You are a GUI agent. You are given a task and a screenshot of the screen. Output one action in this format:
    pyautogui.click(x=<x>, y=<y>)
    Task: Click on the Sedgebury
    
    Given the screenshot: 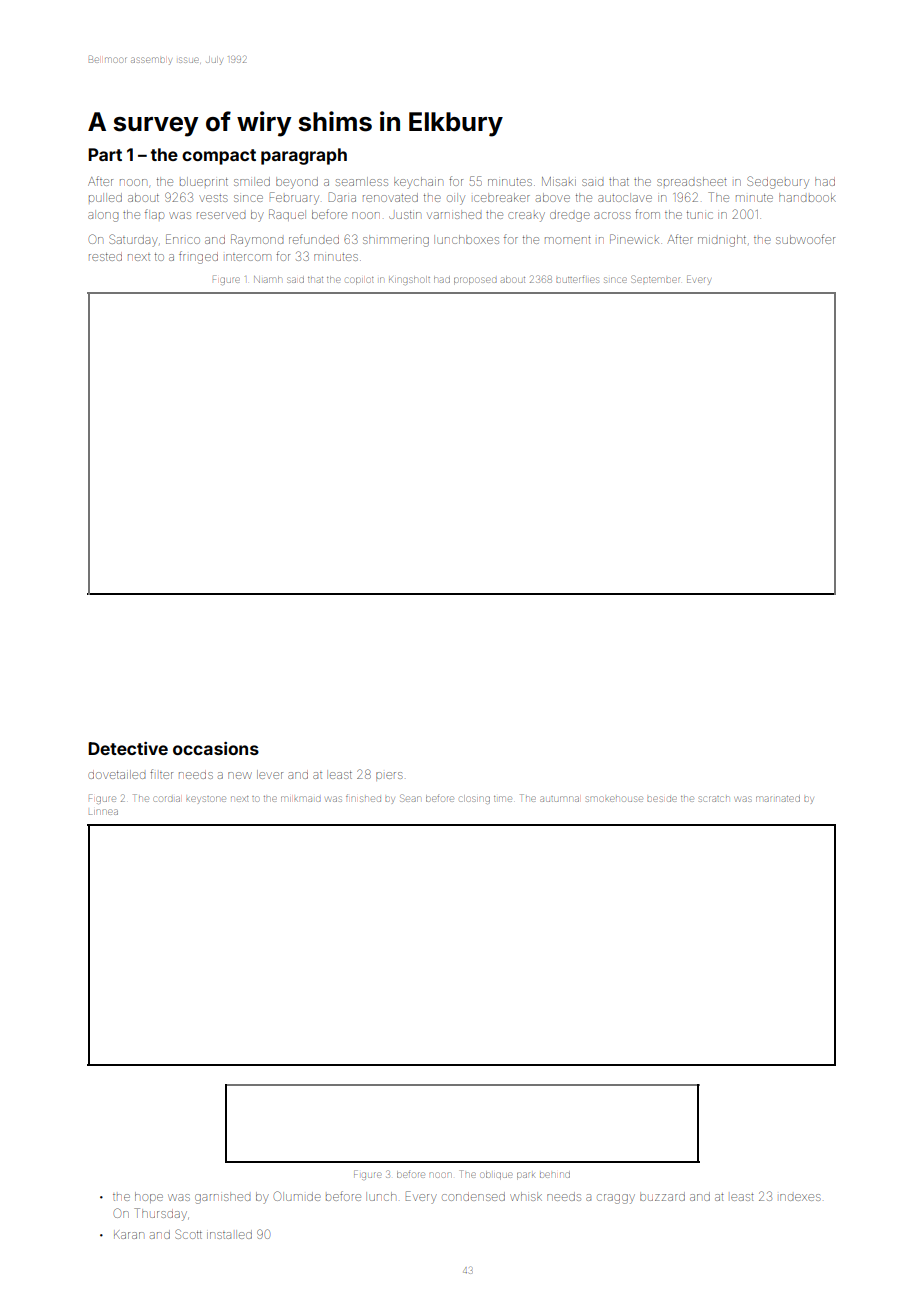 What is the action you would take?
    pyautogui.click(x=778, y=182)
